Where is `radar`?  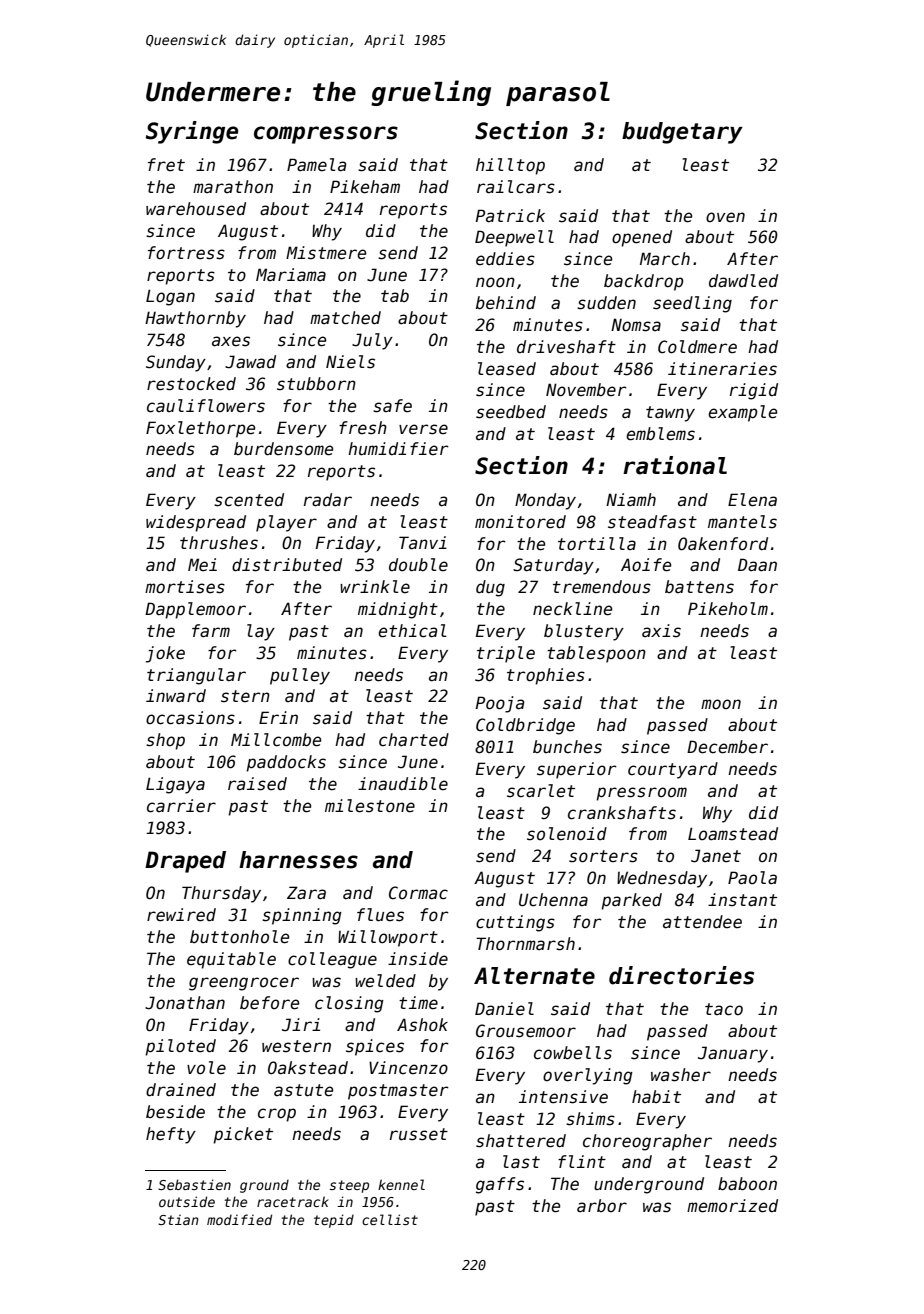 radar is located at coordinates (328, 500).
